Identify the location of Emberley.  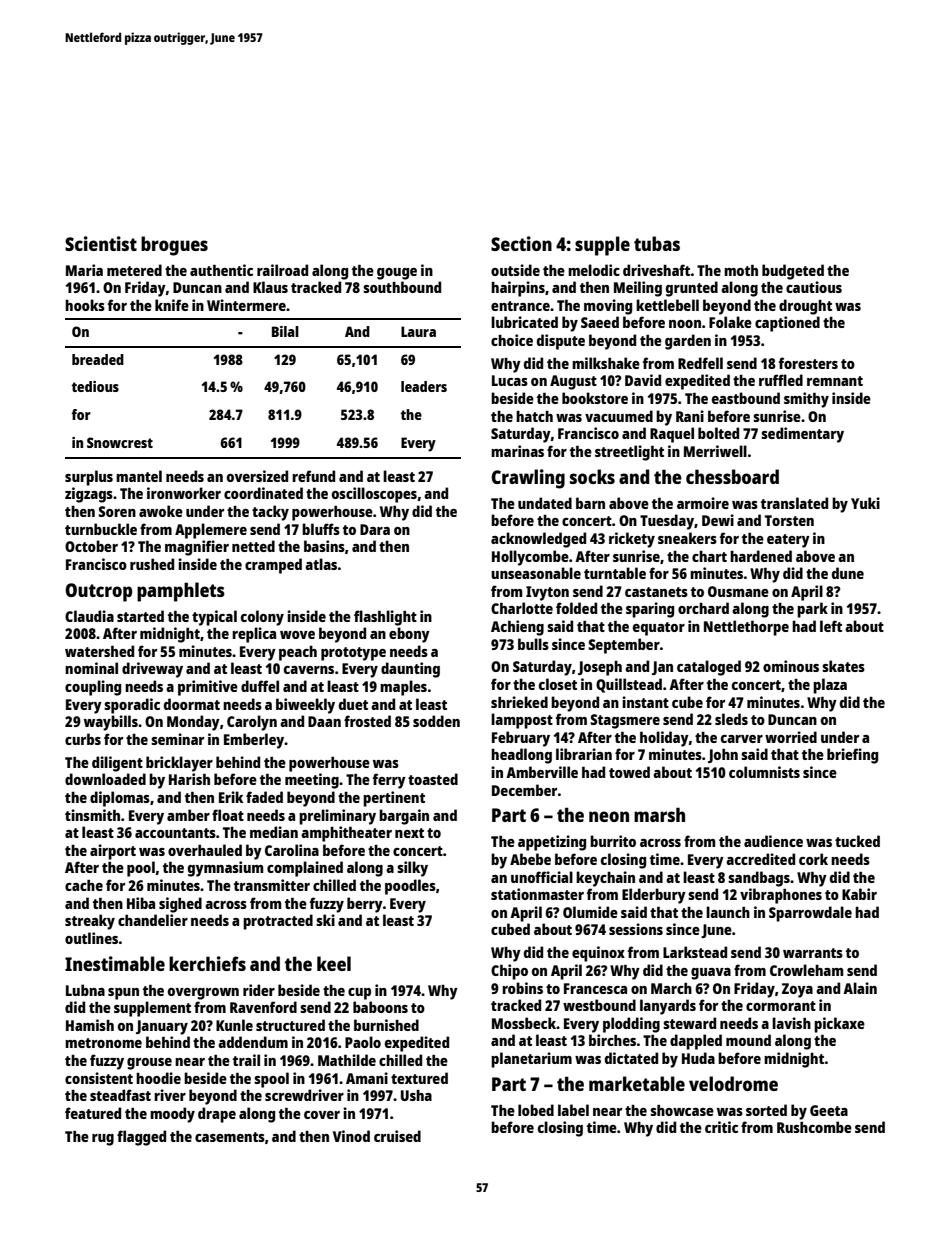
(254, 741).
